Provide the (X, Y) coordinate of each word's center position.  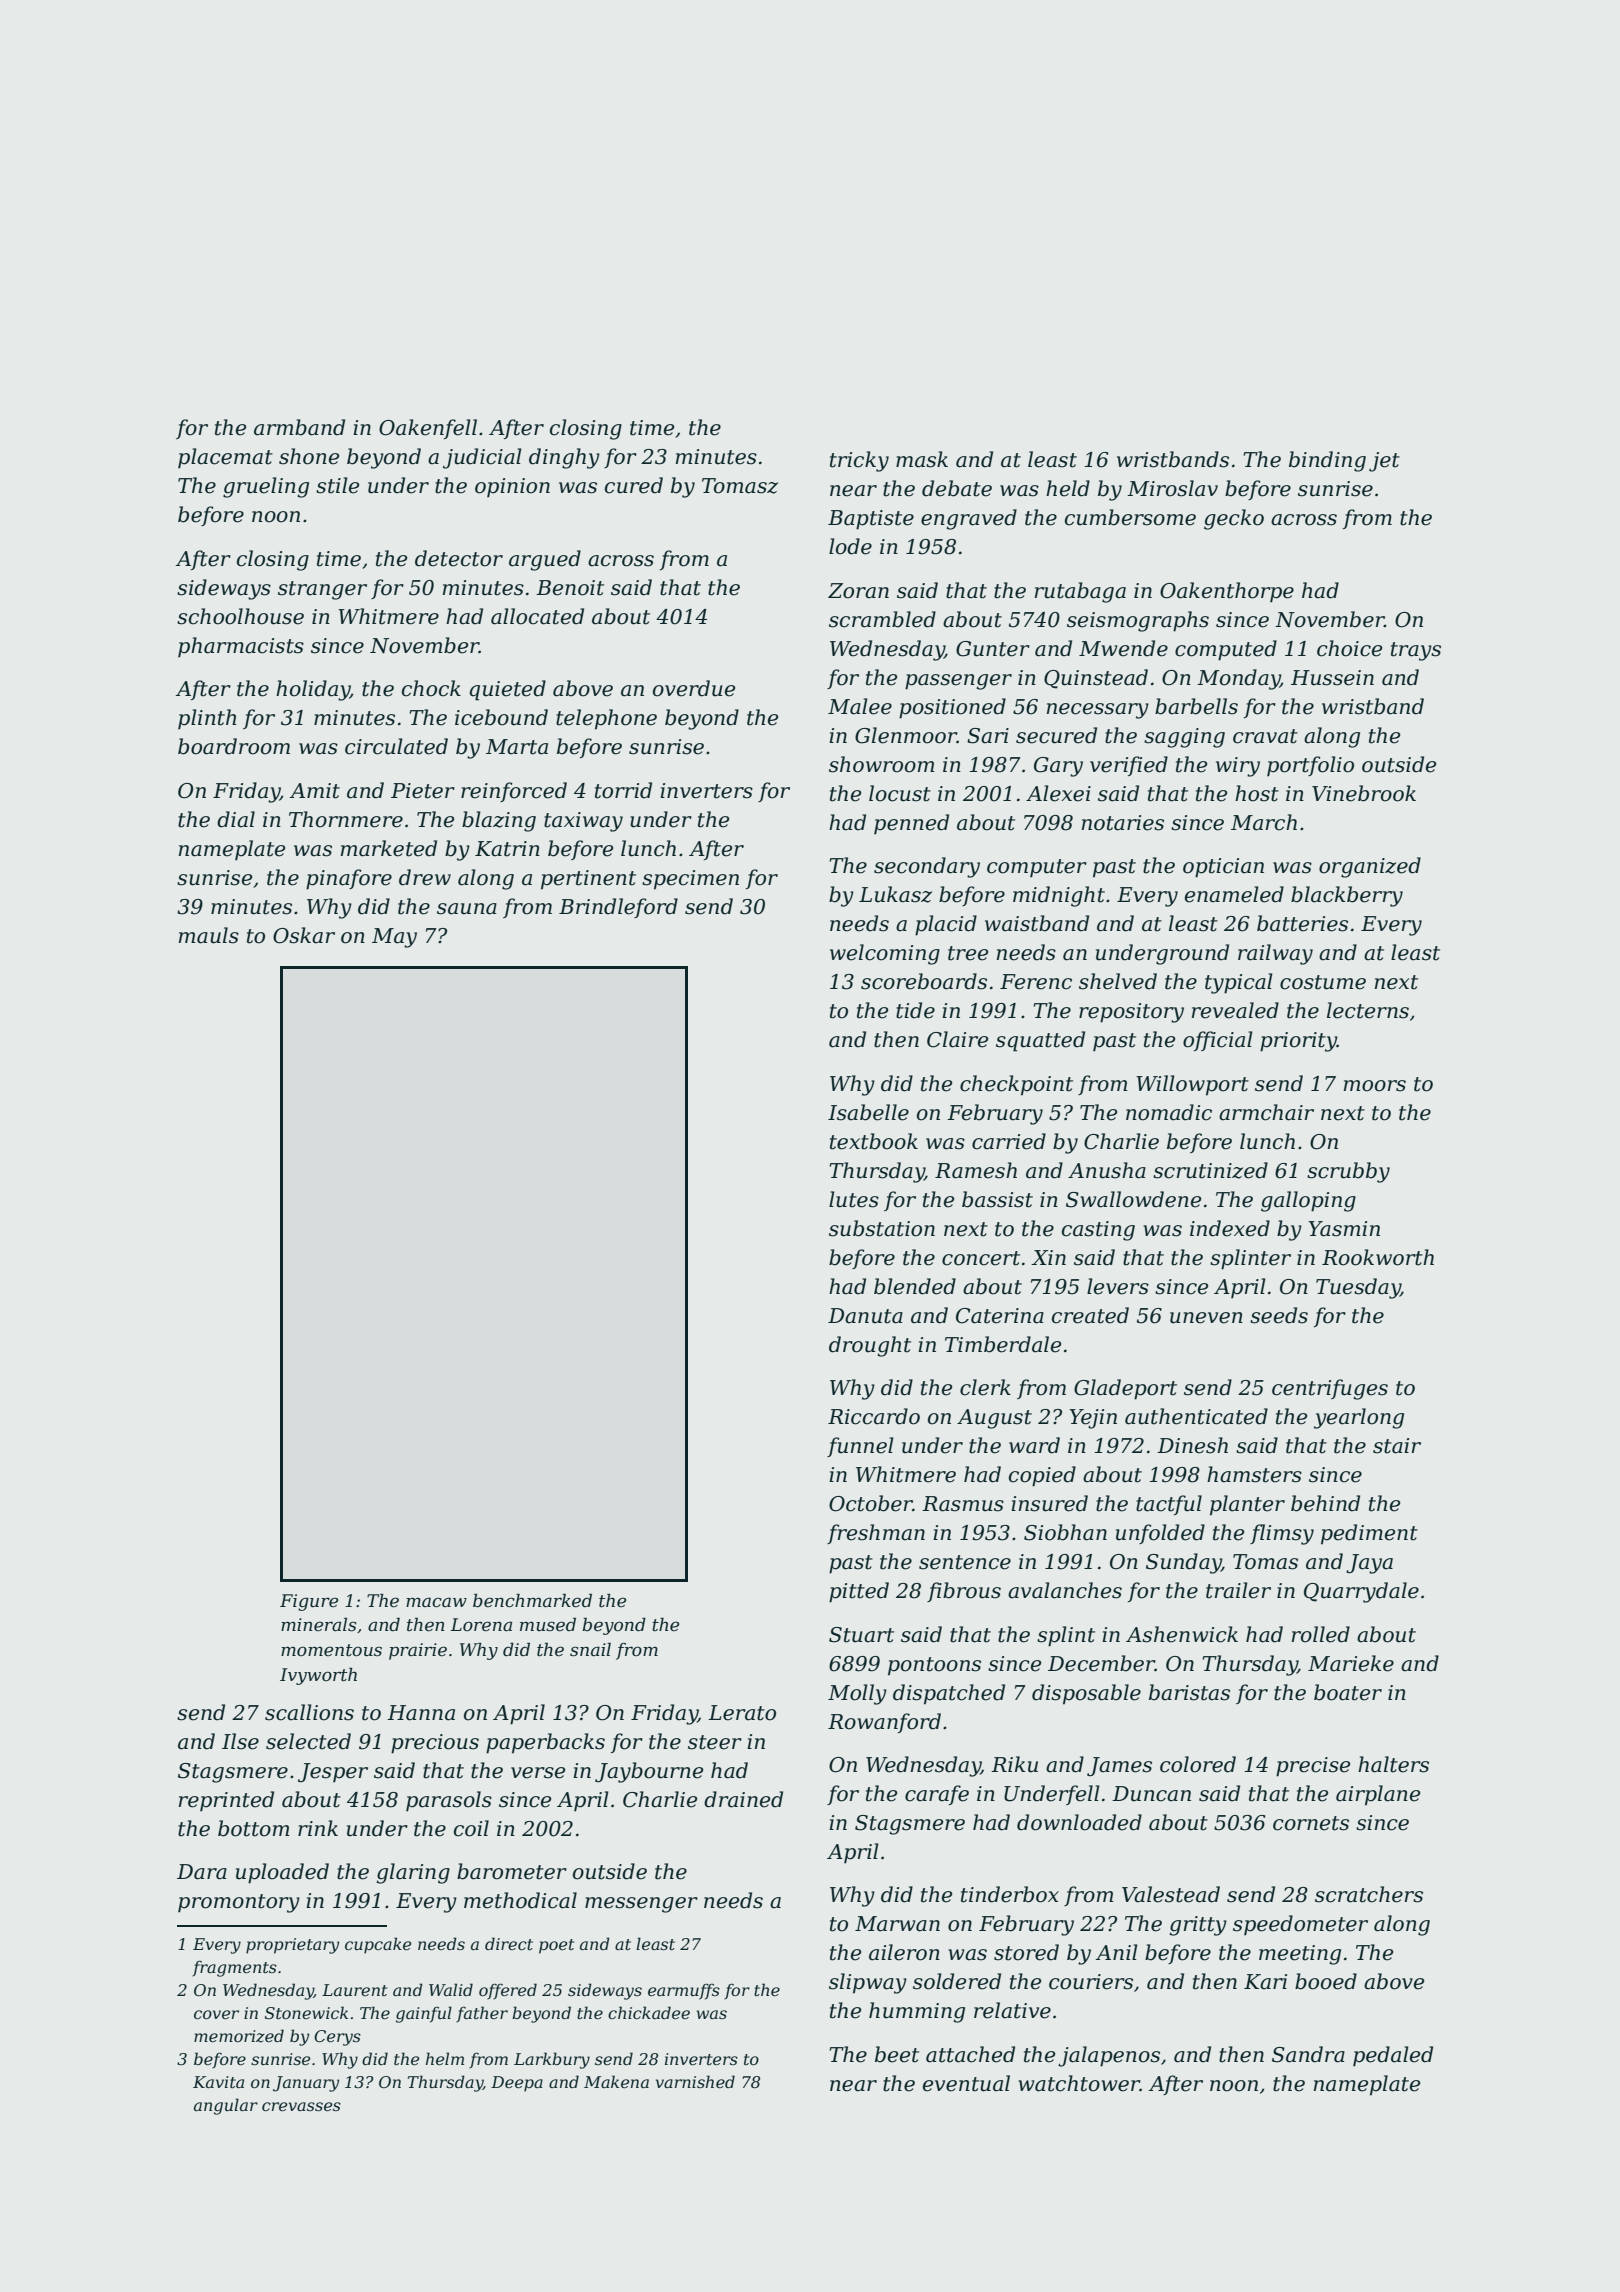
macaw (436, 1602)
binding (1327, 461)
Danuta (865, 1316)
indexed (1230, 1228)
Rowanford (884, 1723)
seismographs (1138, 621)
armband (299, 427)
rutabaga (1080, 592)
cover (216, 2014)
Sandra (1308, 2054)
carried (1009, 1141)
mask (922, 459)
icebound (501, 717)
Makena (616, 2081)
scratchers (1369, 1894)
